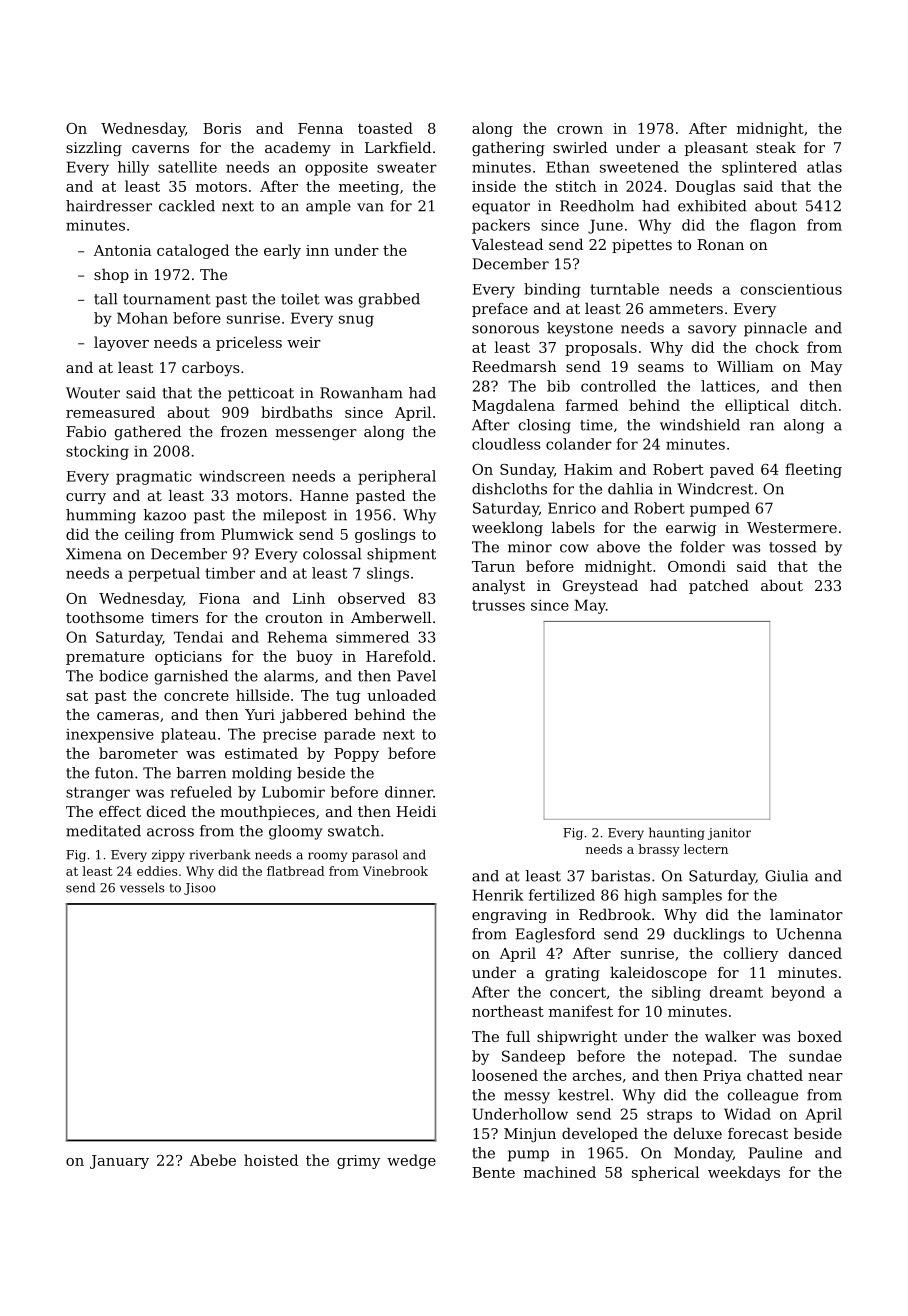 The height and width of the document is (1316, 908). Describe the element at coordinates (142, 887) in the document. I see `vessels` at that location.
